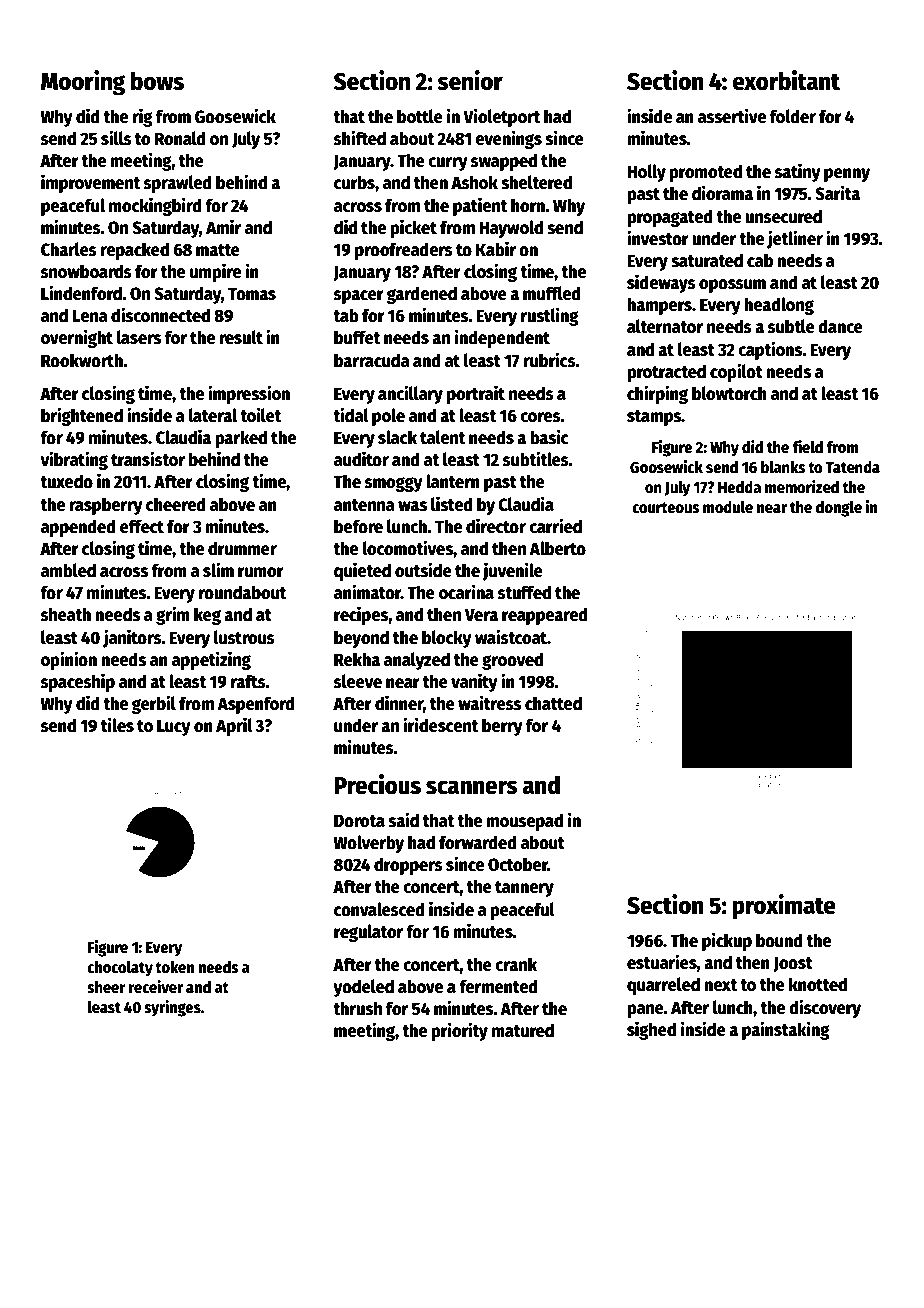  What do you see at coordinates (106, 987) in the image?
I see `sheer` at bounding box center [106, 987].
